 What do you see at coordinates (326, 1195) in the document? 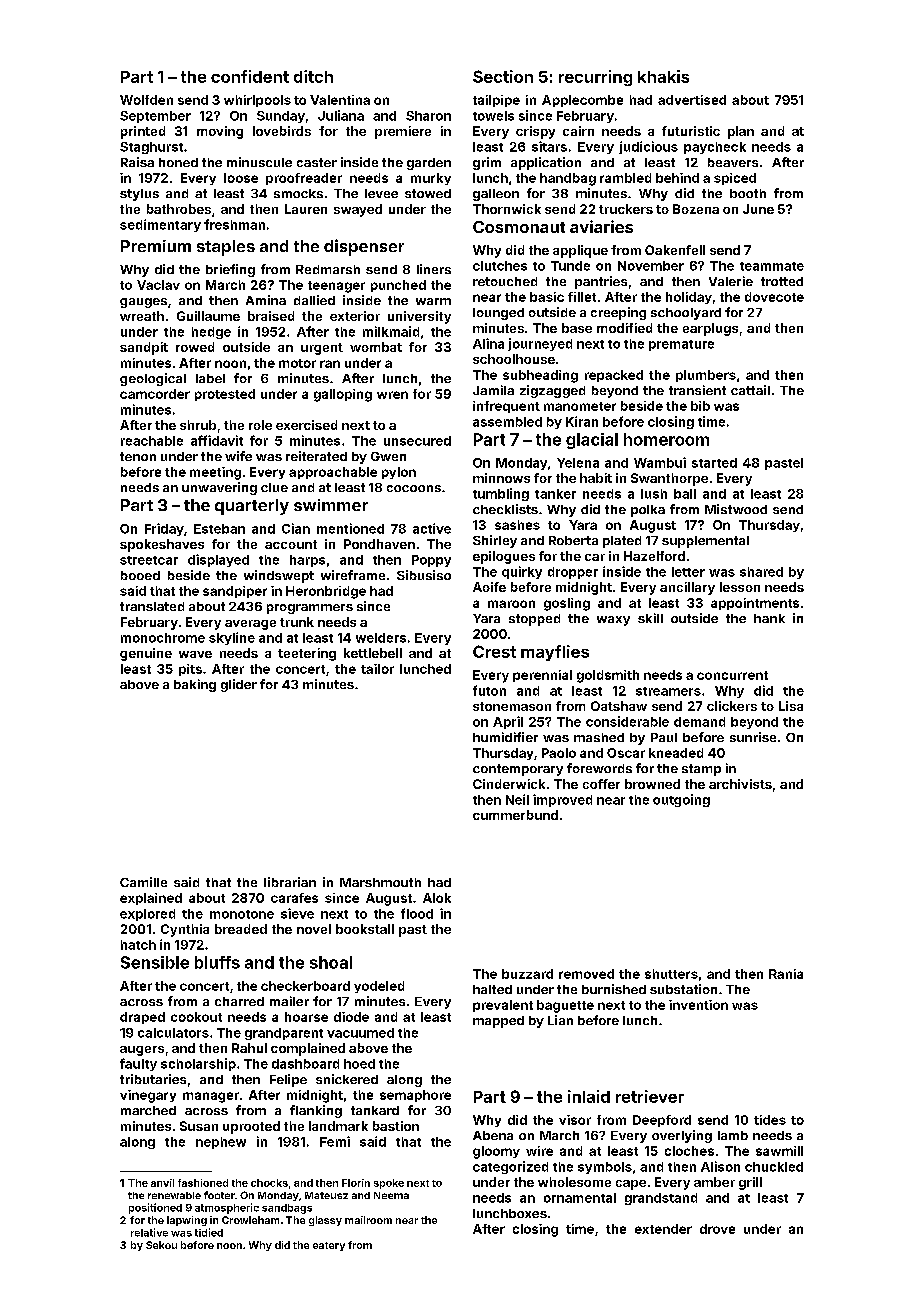
I see `Mateusz` at bounding box center [326, 1195].
